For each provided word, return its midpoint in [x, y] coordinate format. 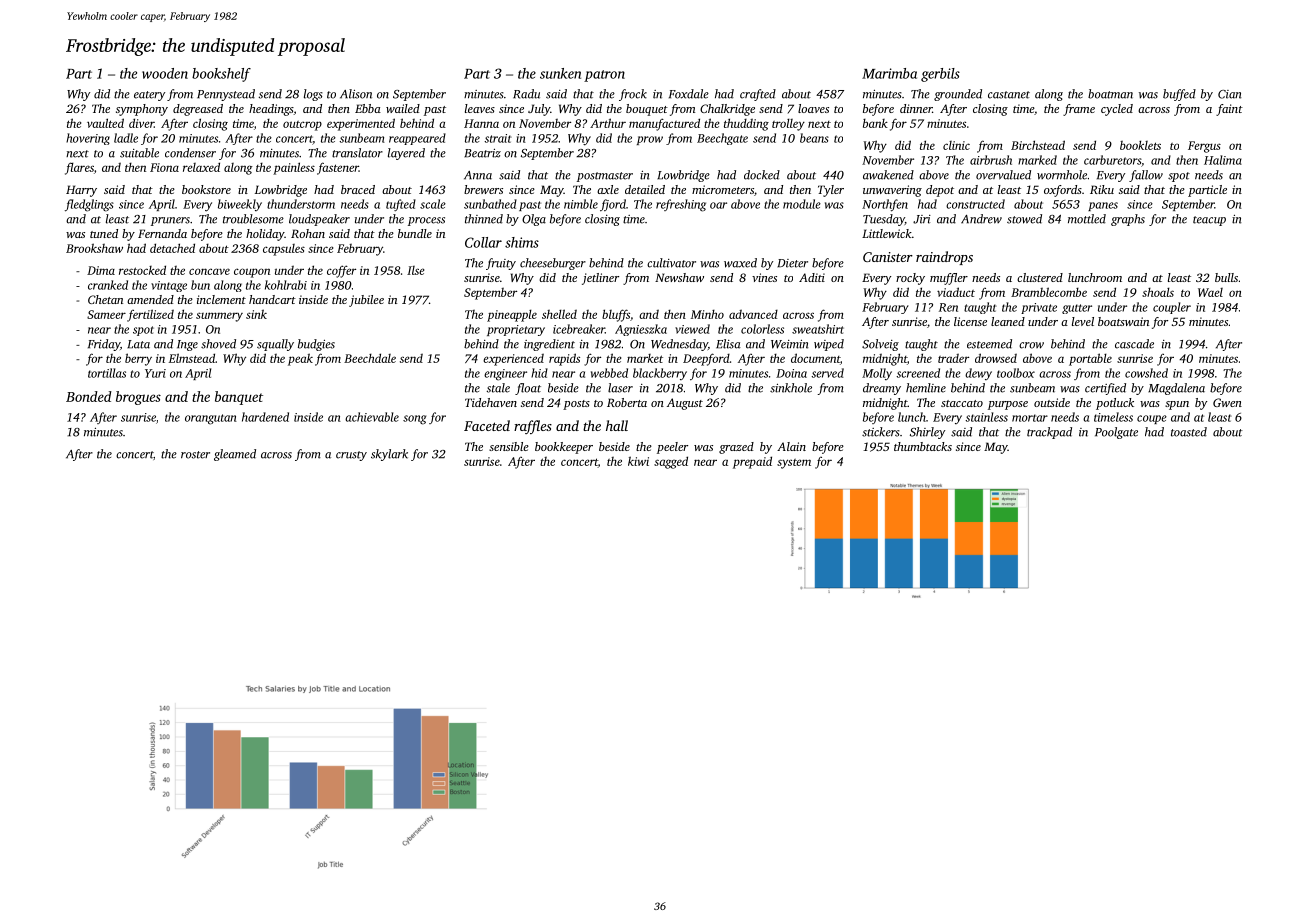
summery [219, 317]
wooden [165, 73]
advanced [753, 314]
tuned [104, 233]
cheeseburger [553, 264]
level [1083, 321]
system [794, 464]
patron [604, 76]
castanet [1009, 95]
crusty [351, 456]
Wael [1210, 292]
